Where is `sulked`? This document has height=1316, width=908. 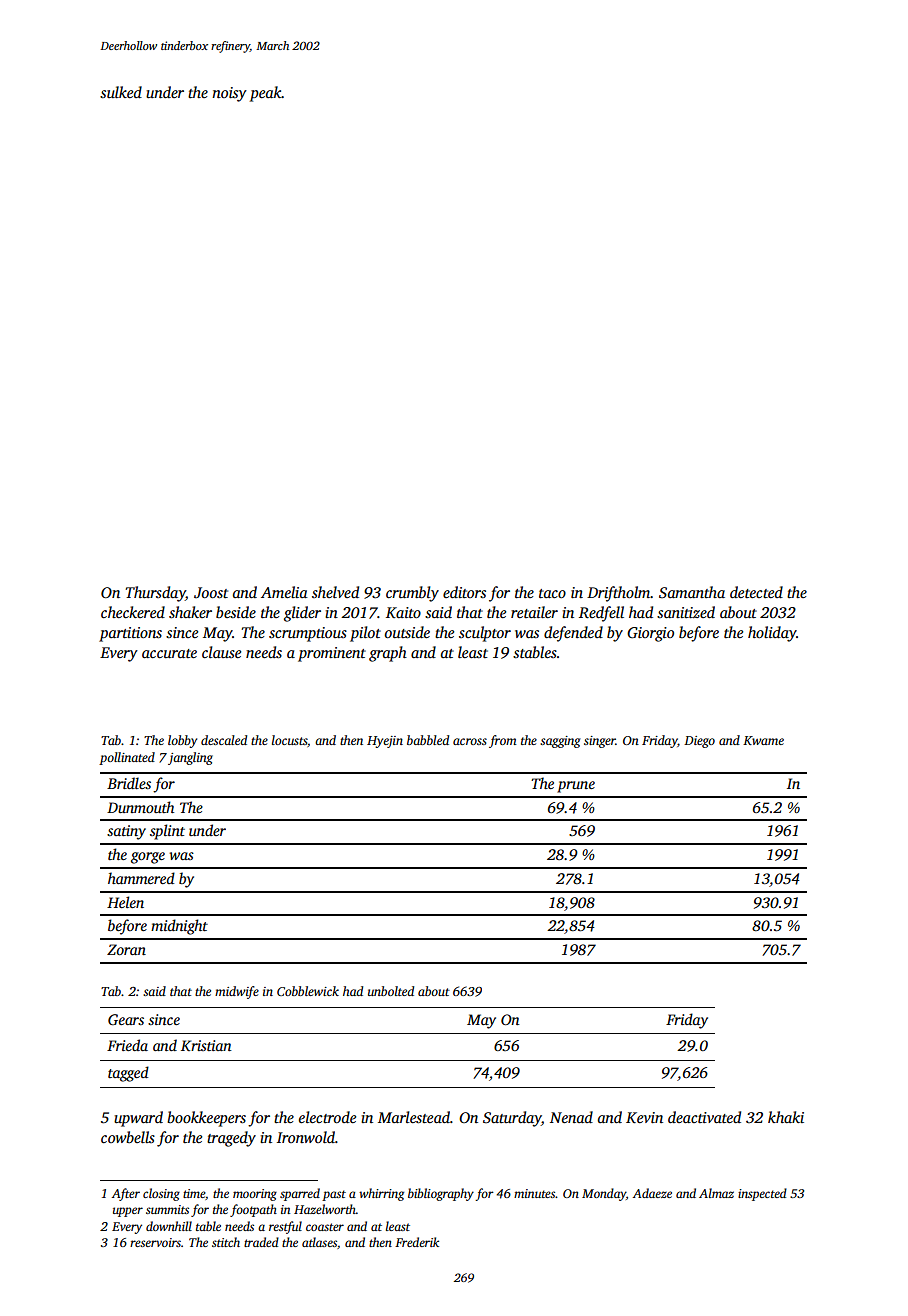
sulked is located at coordinates (121, 92).
